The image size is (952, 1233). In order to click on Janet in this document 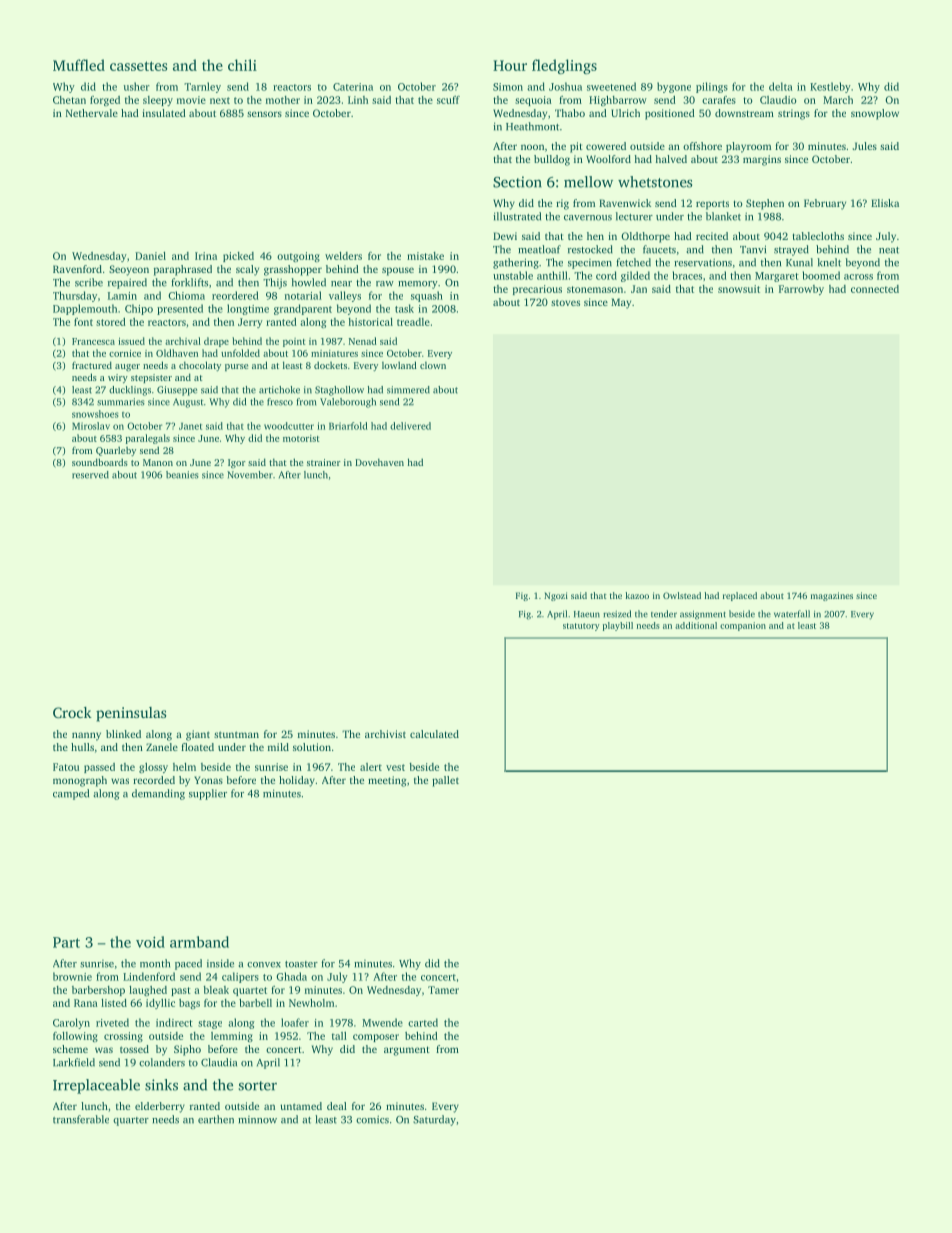, I will do `click(190, 426)`.
